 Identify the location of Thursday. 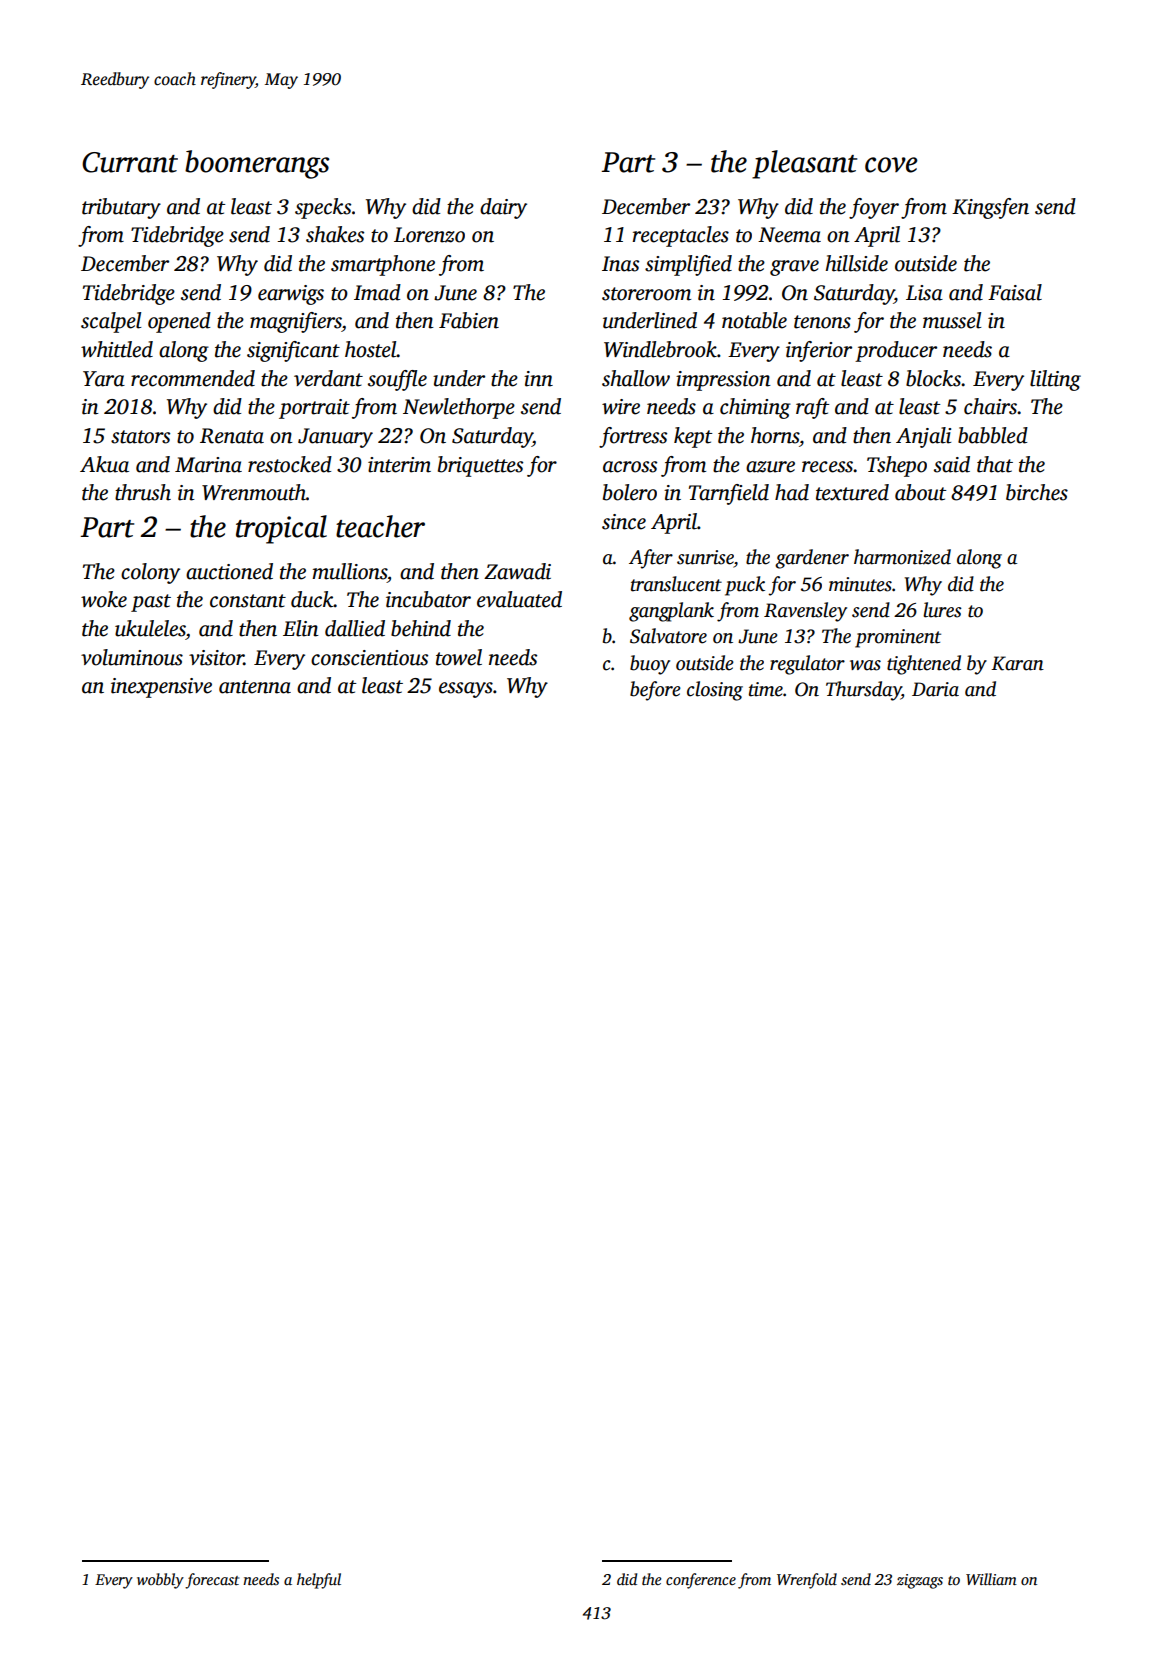
(864, 691).
